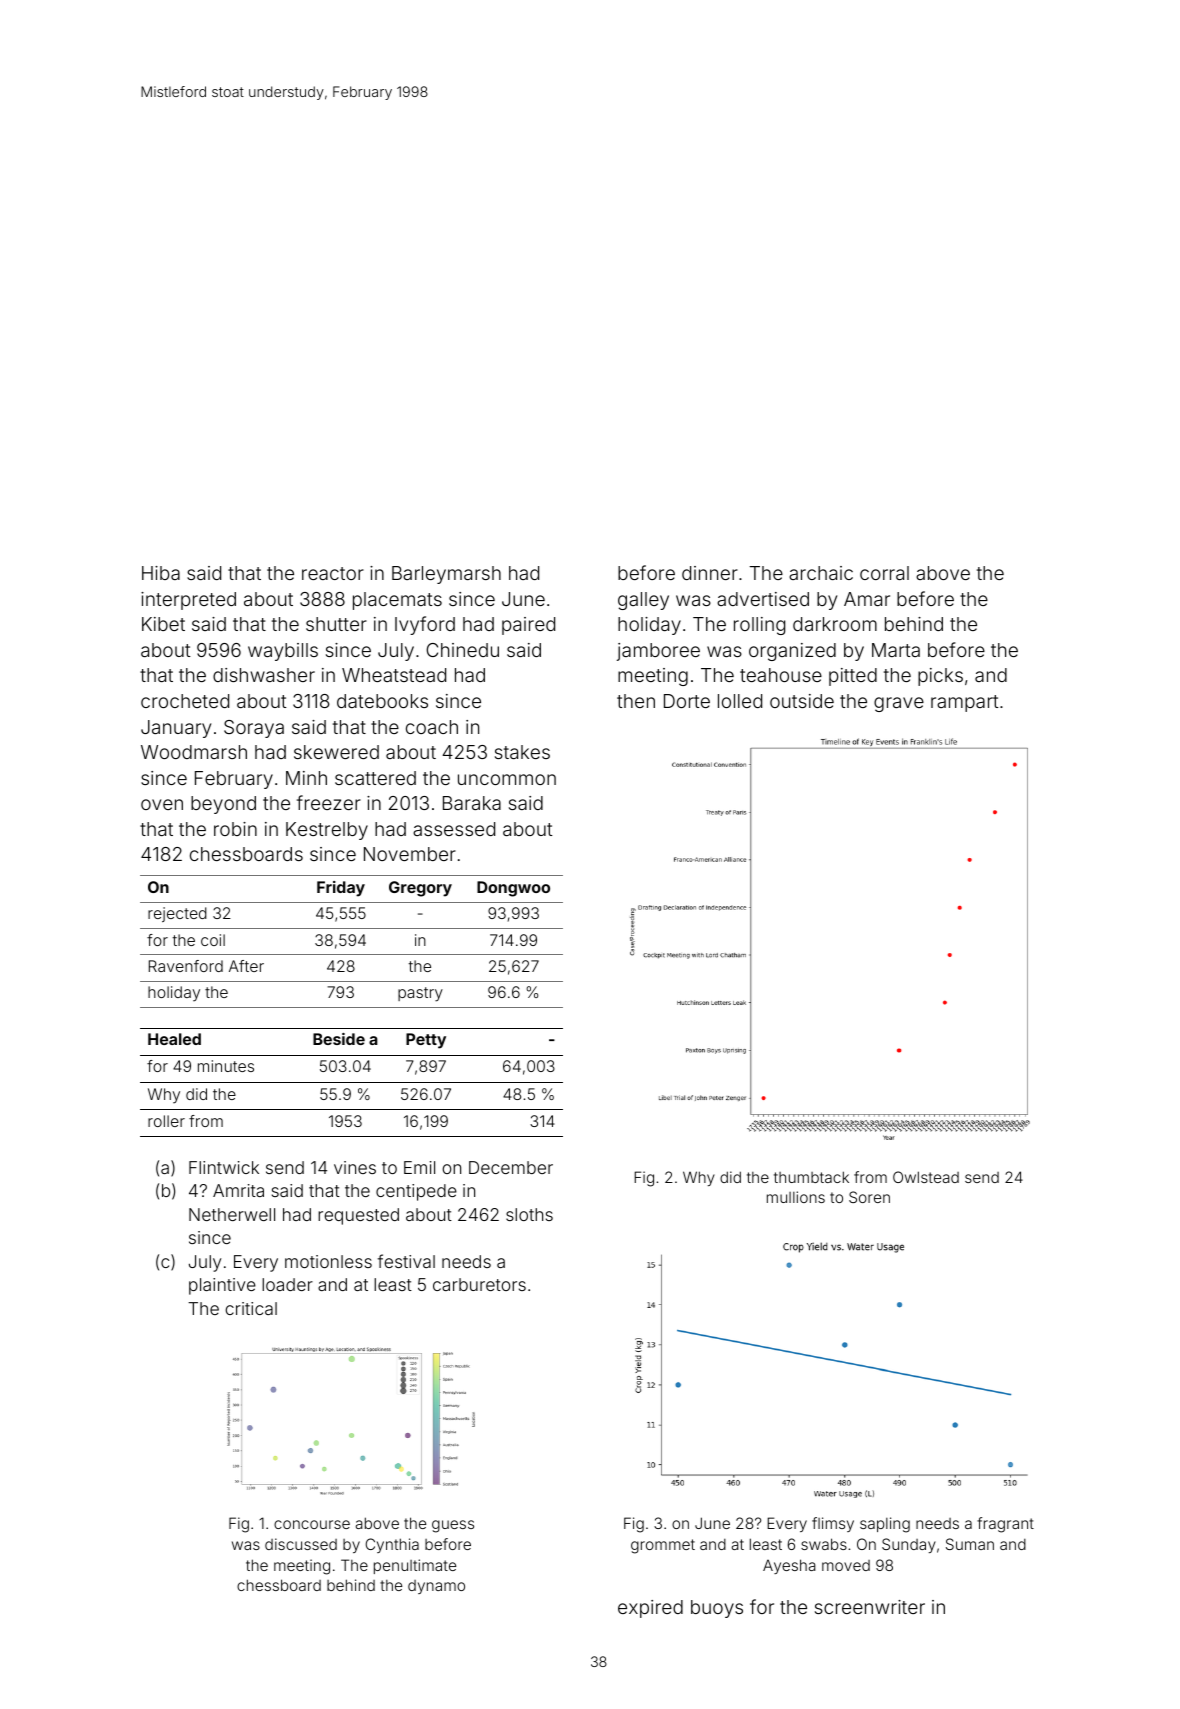 This page has width=1180, height=1709. What do you see at coordinates (453, 1526) in the page?
I see `guess` at bounding box center [453, 1526].
